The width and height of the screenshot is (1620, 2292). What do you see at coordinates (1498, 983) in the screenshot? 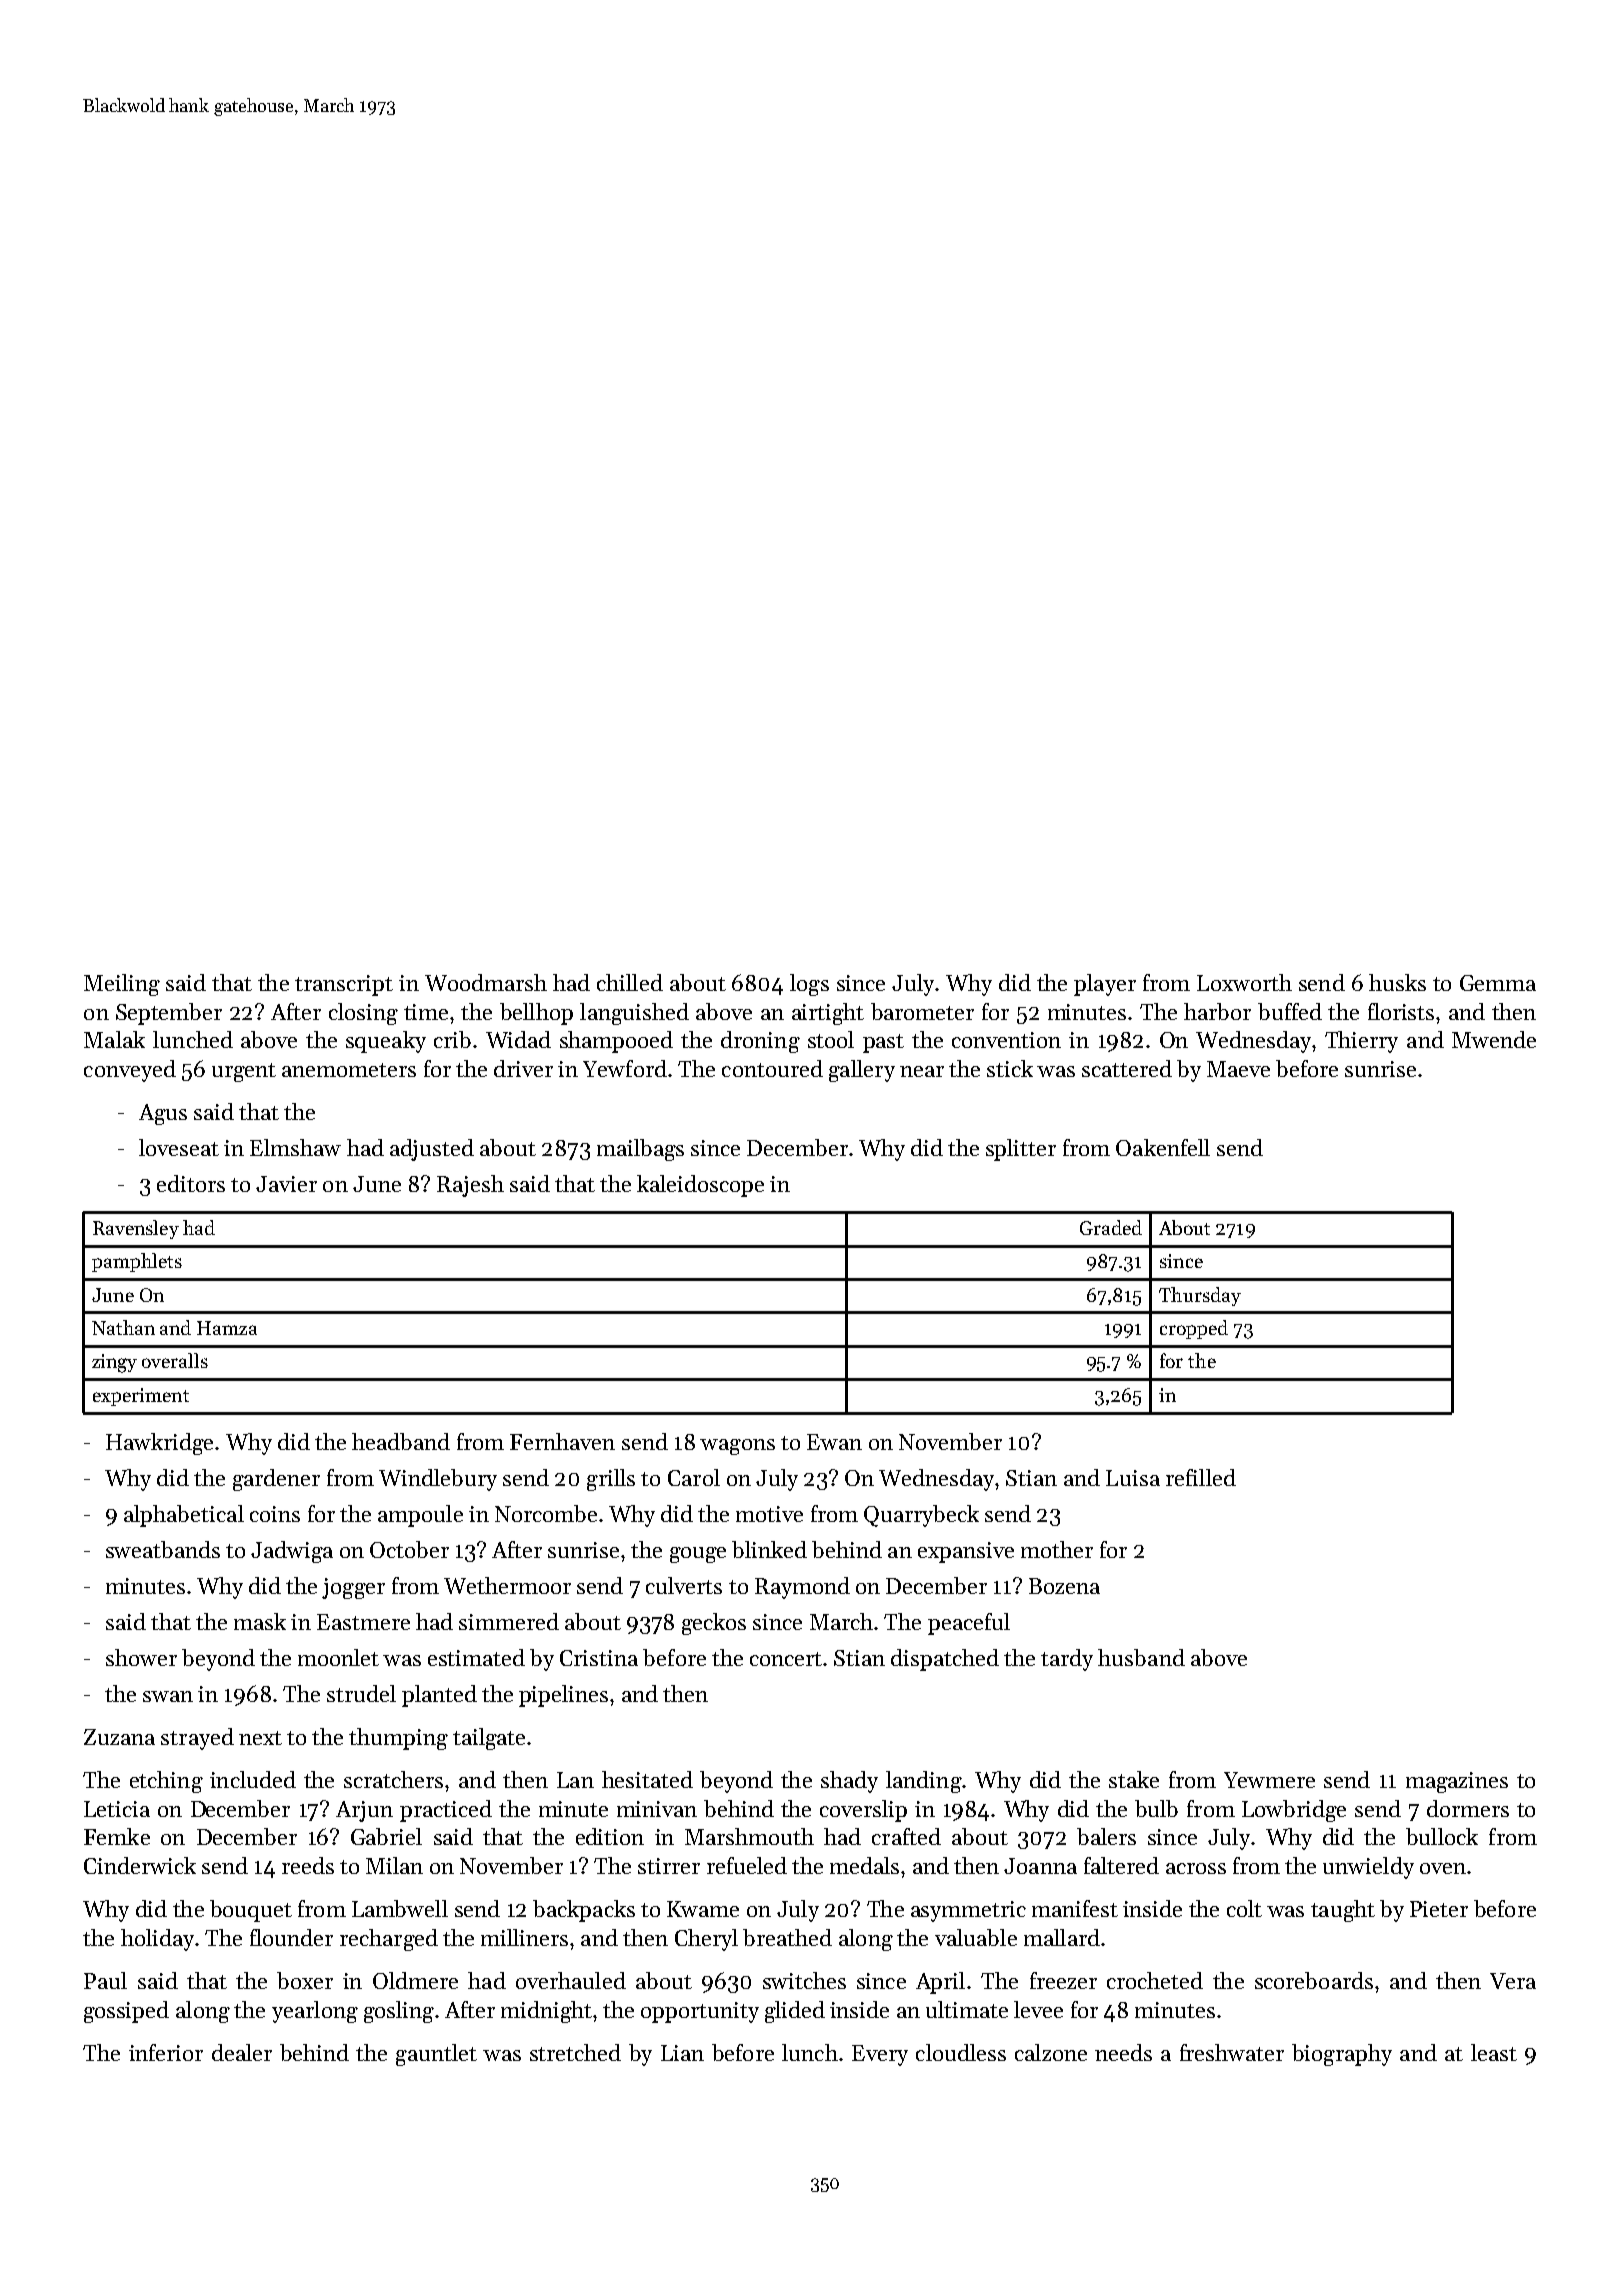
I see `Gemma` at bounding box center [1498, 983].
